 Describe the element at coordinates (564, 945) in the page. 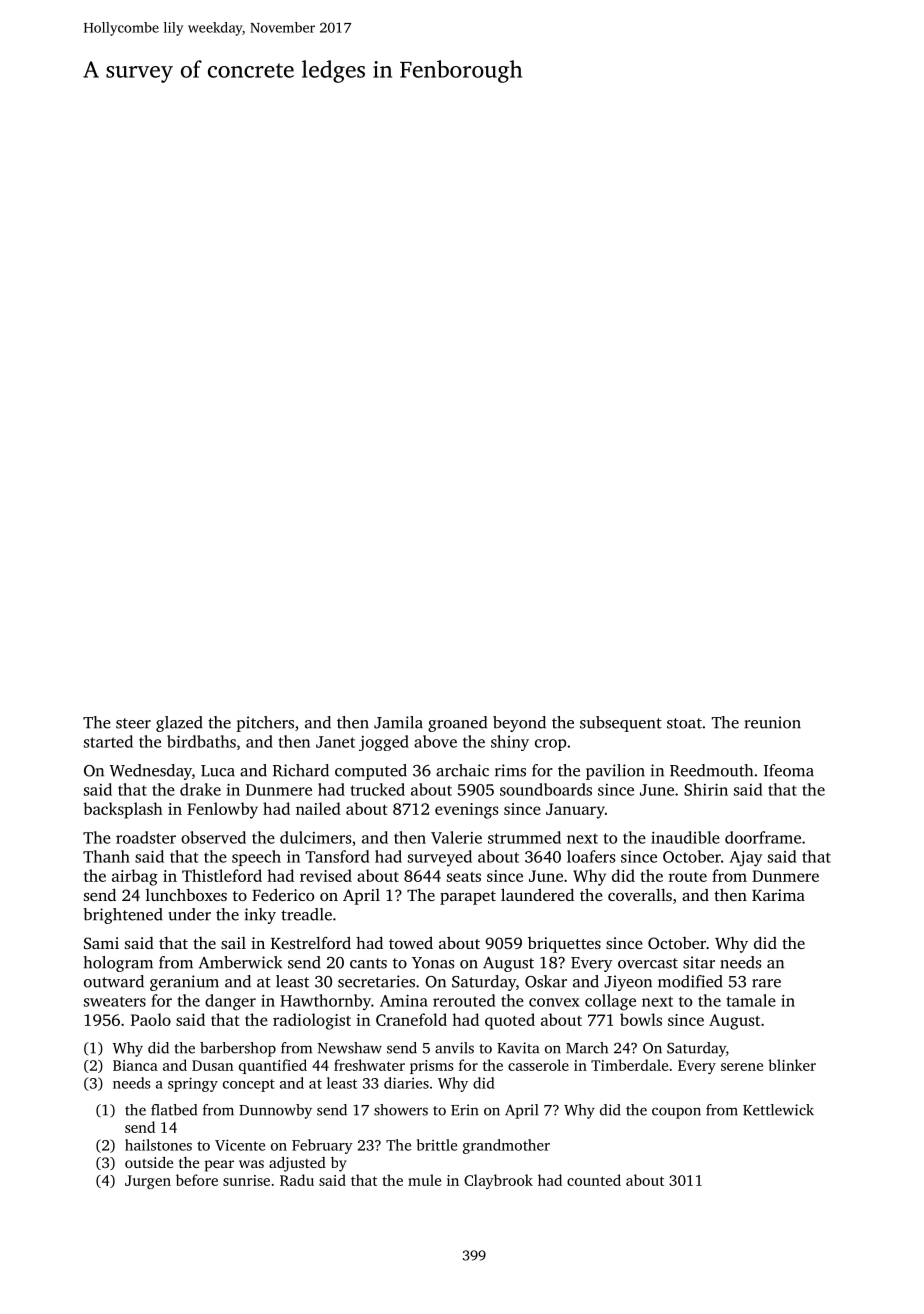

I see `briquettes` at that location.
